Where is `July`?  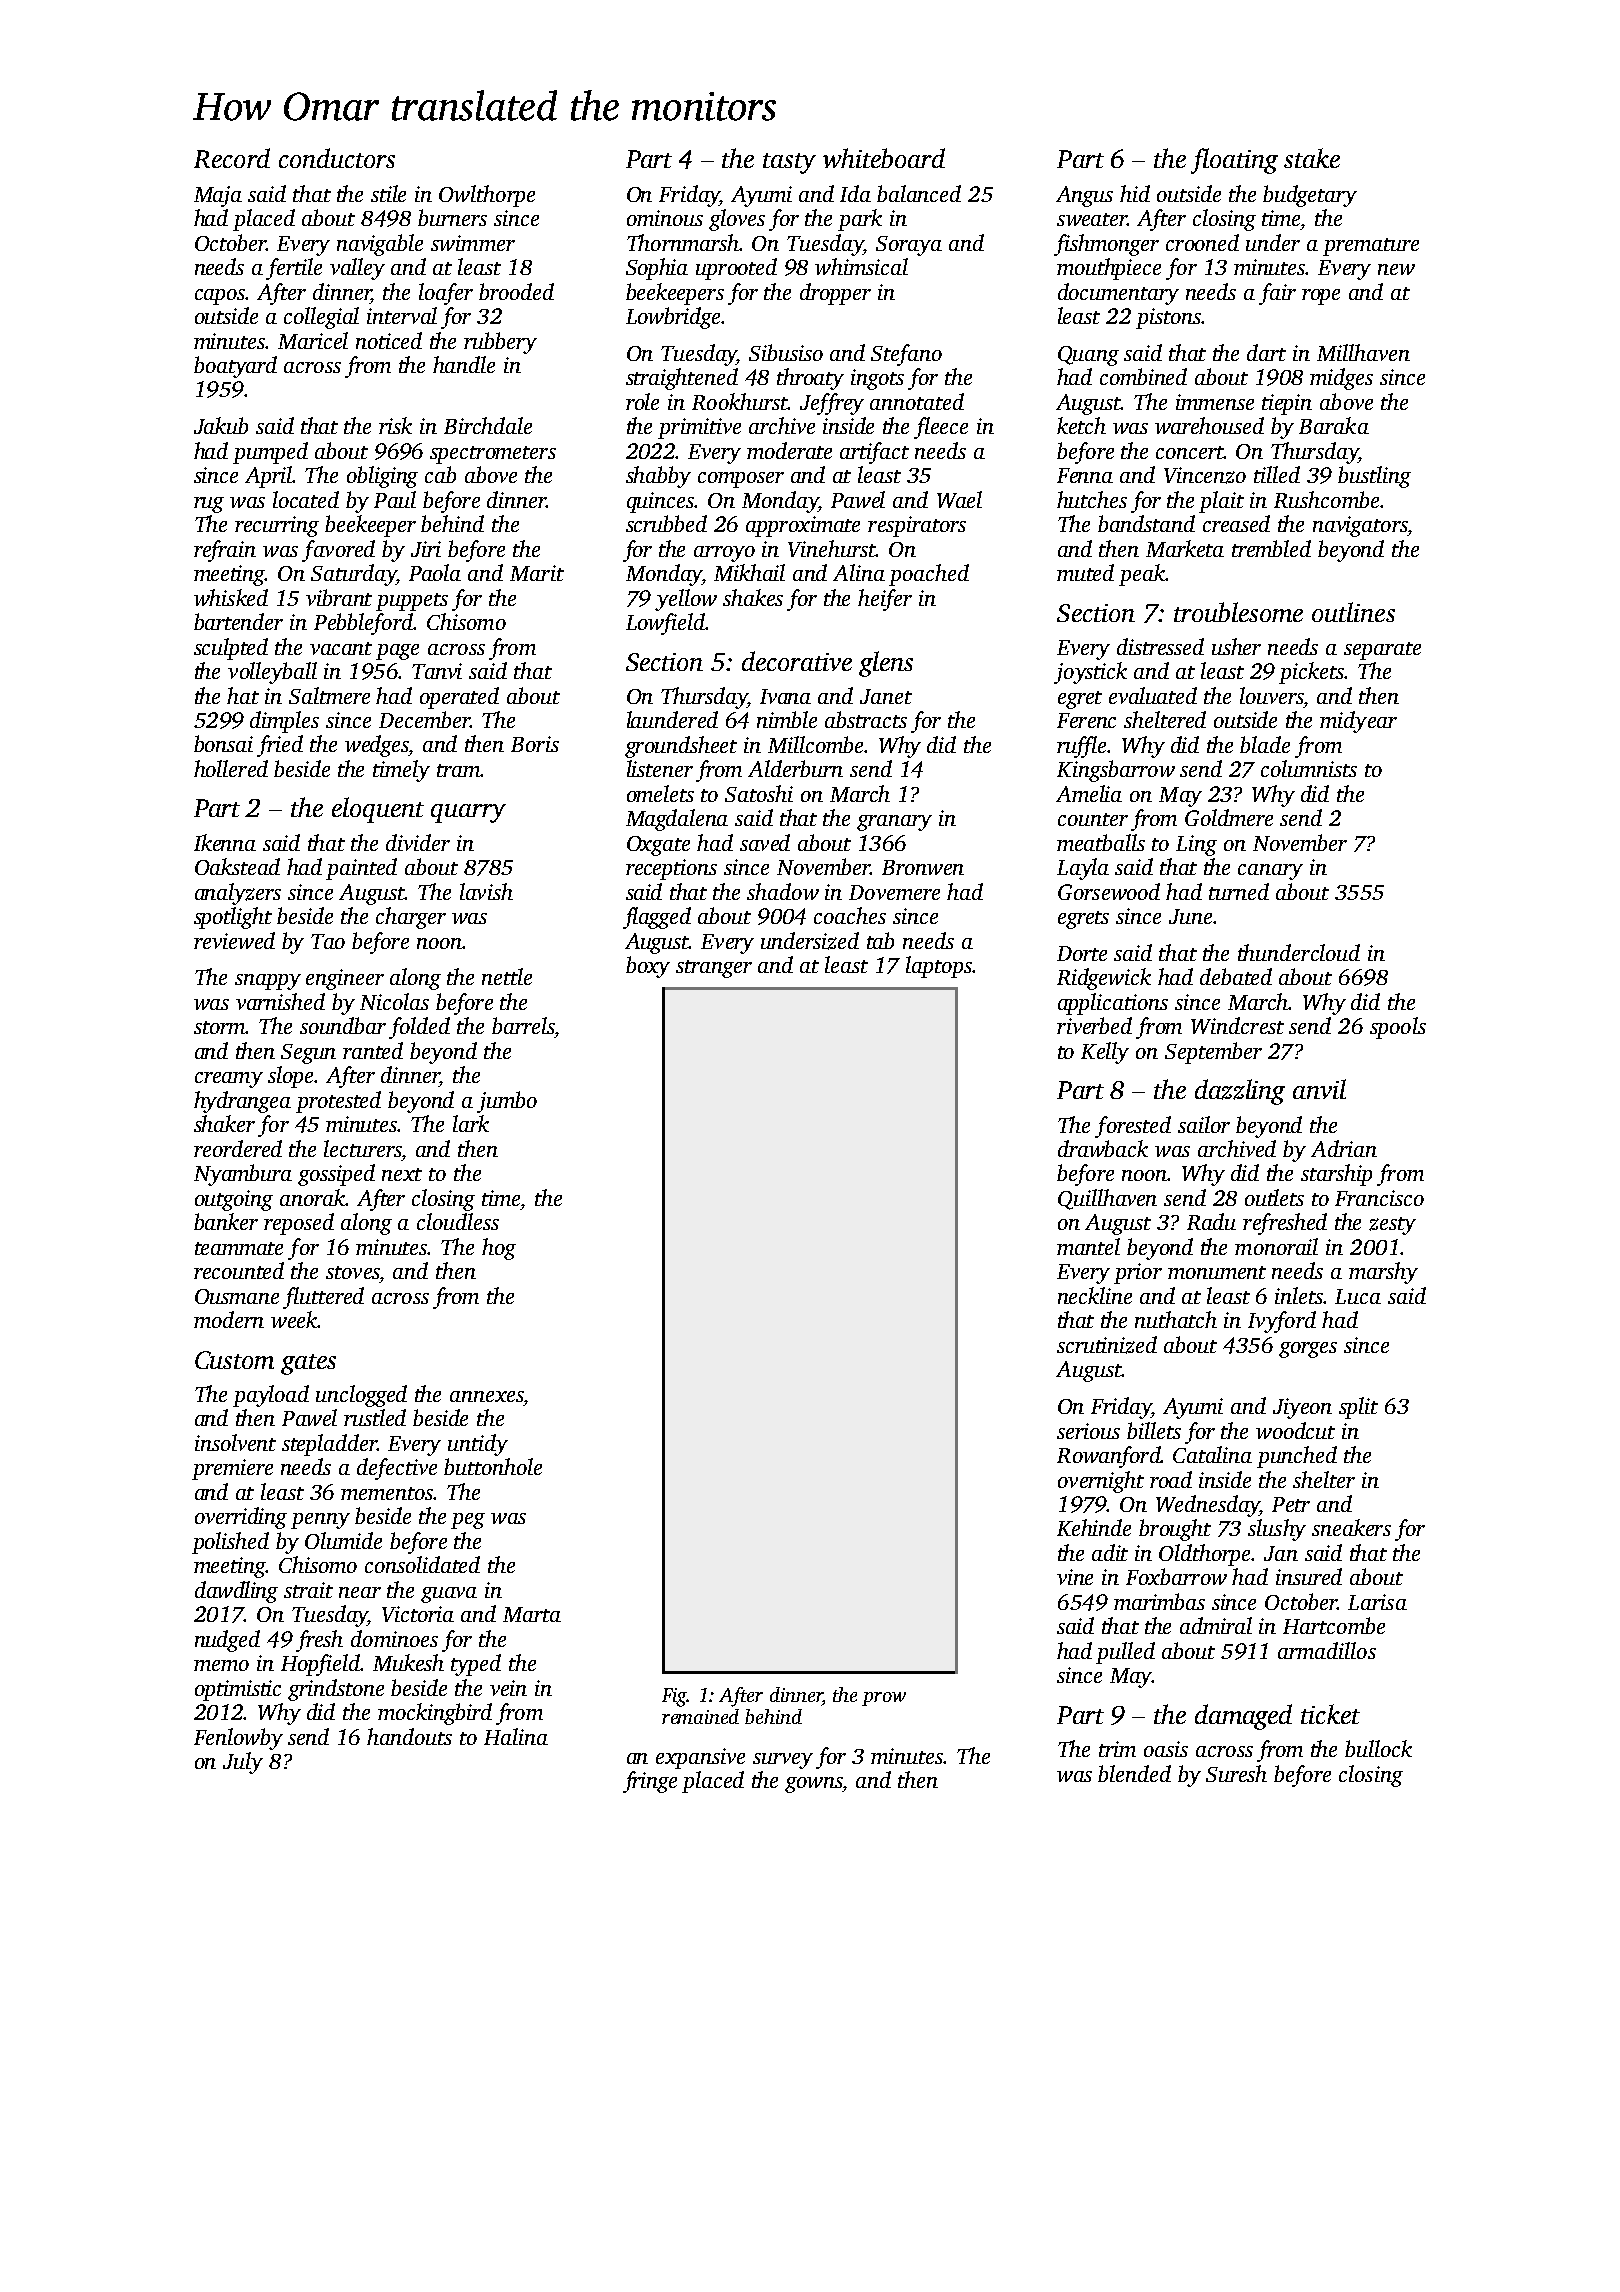
July is located at coordinates (243, 1763).
